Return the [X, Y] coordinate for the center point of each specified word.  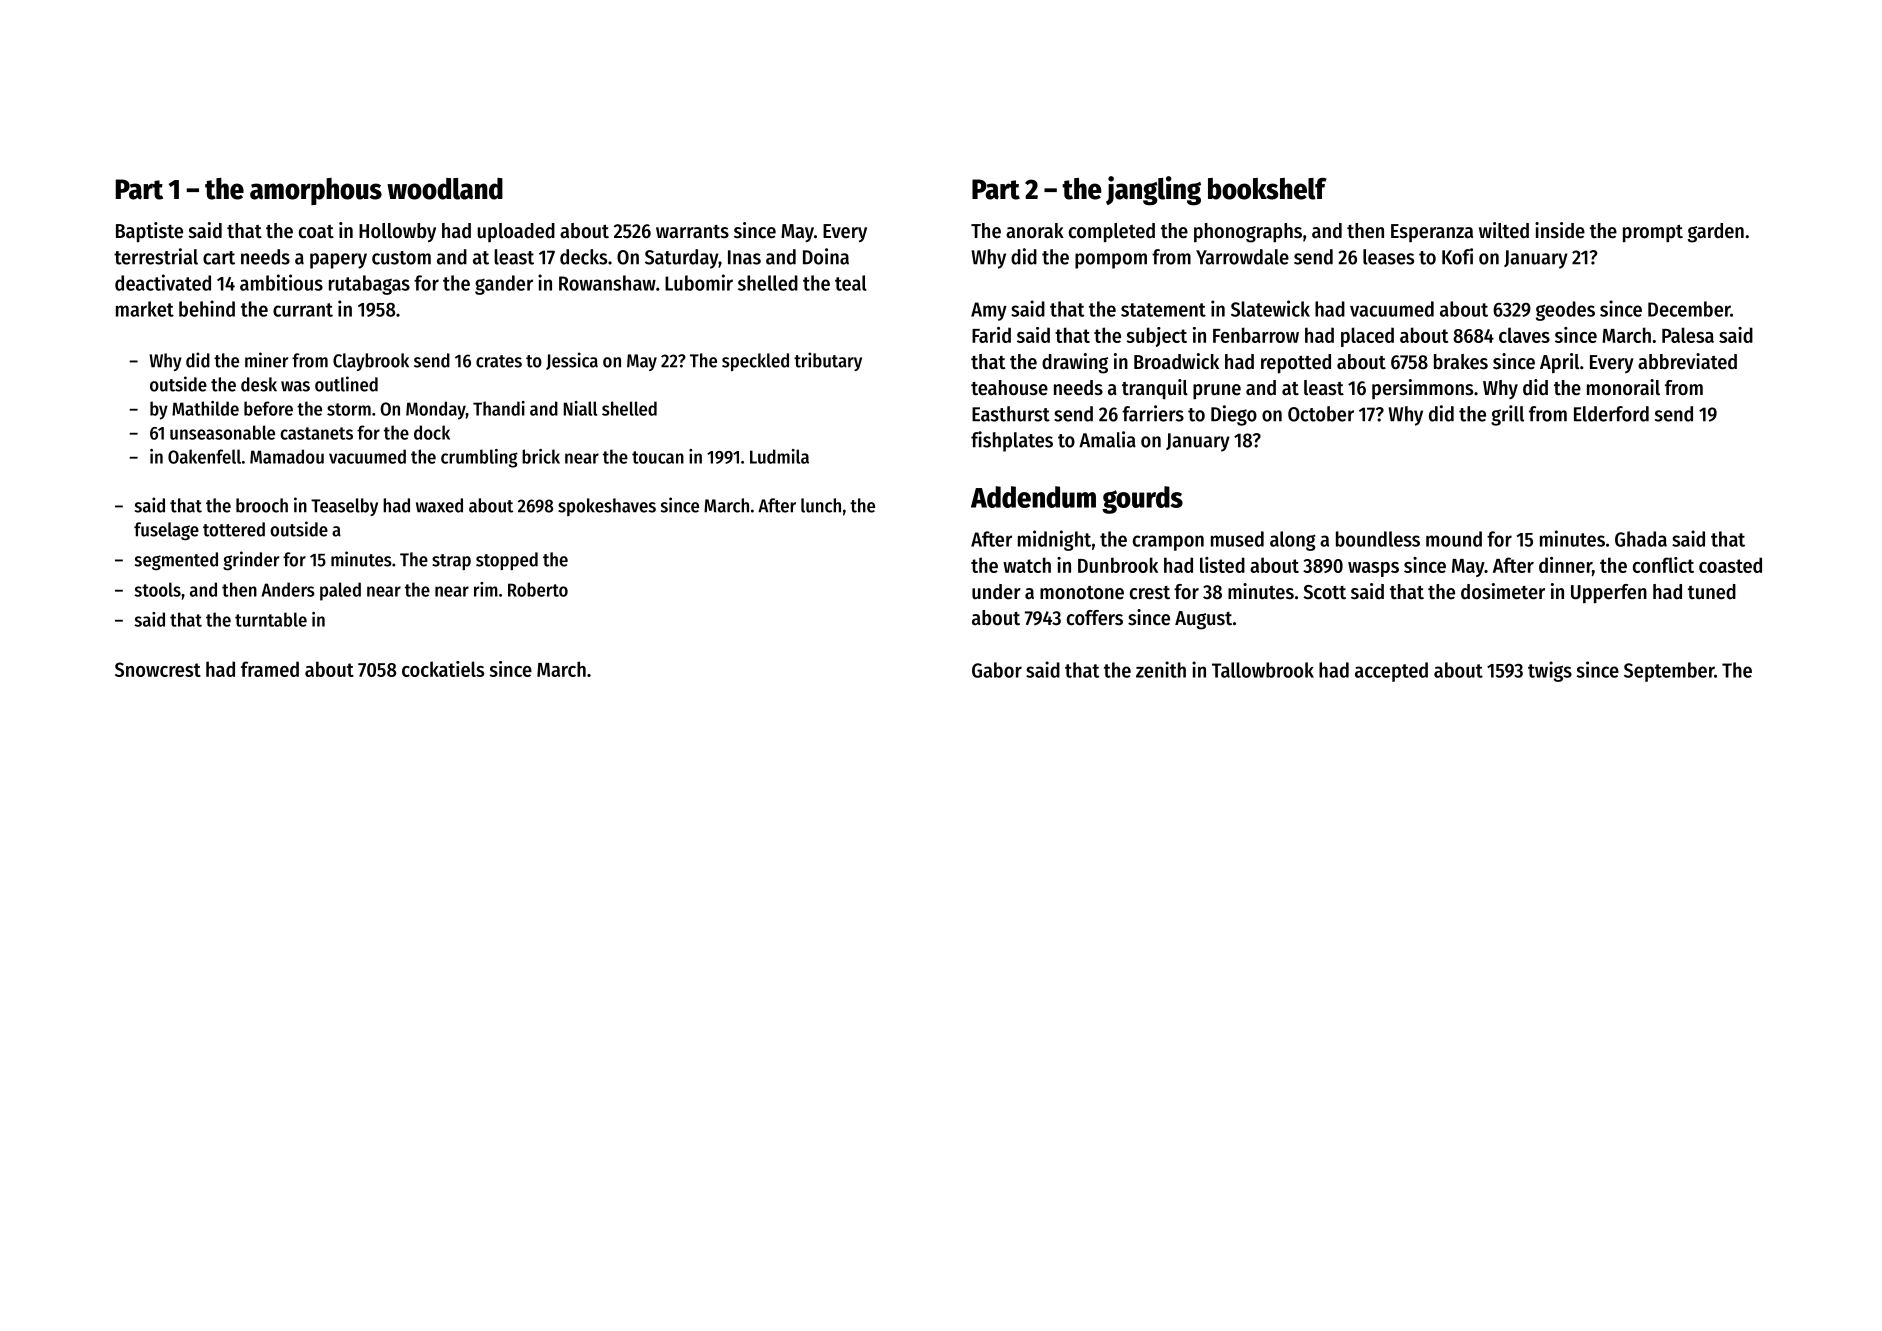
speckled [755, 362]
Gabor [997, 670]
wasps [1373, 569]
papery [338, 261]
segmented [176, 561]
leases [1388, 257]
